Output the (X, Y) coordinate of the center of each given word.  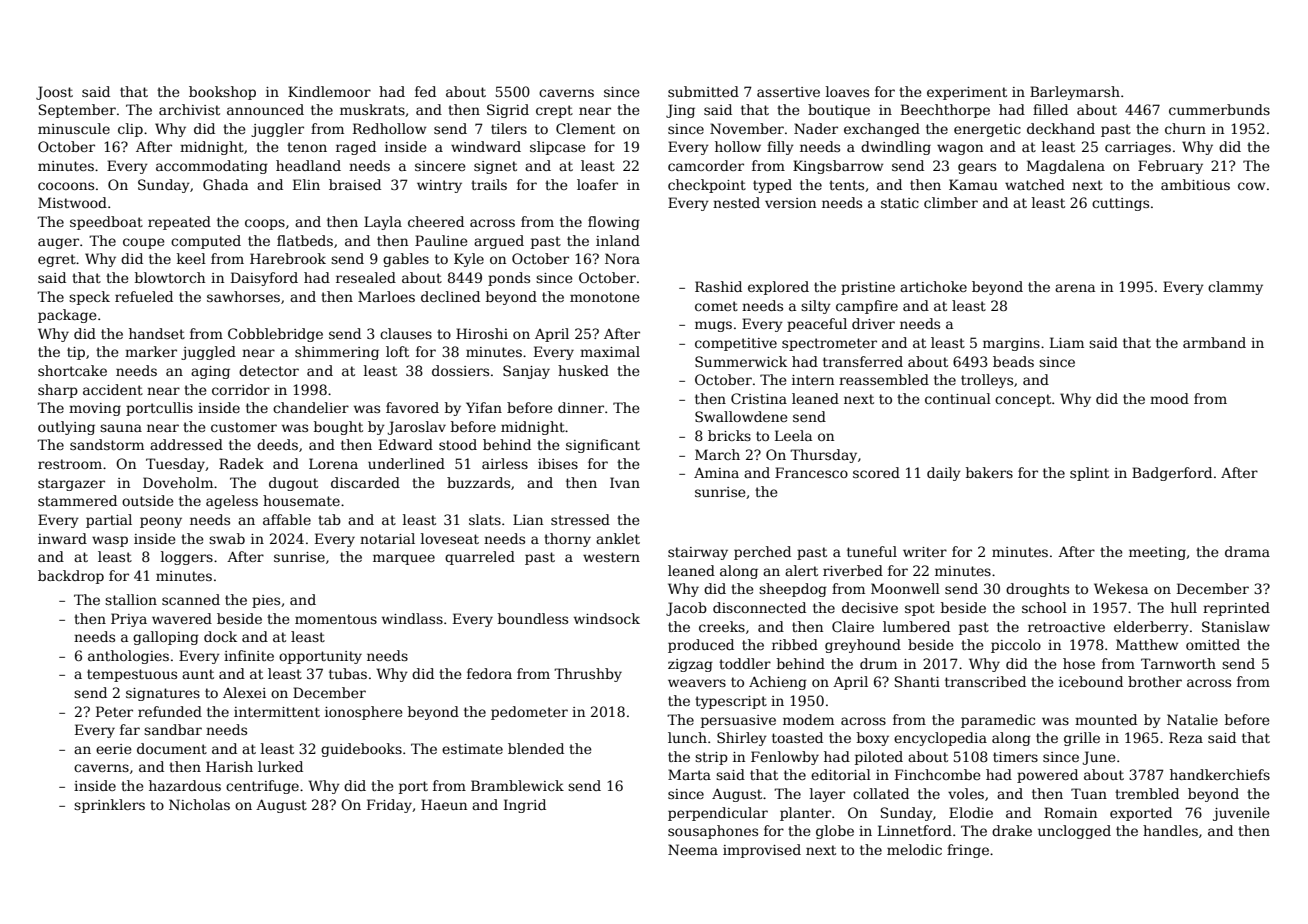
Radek (241, 463)
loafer (597, 184)
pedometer (529, 713)
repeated (179, 223)
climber (951, 202)
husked (583, 370)
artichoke (933, 286)
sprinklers (109, 806)
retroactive (1066, 627)
